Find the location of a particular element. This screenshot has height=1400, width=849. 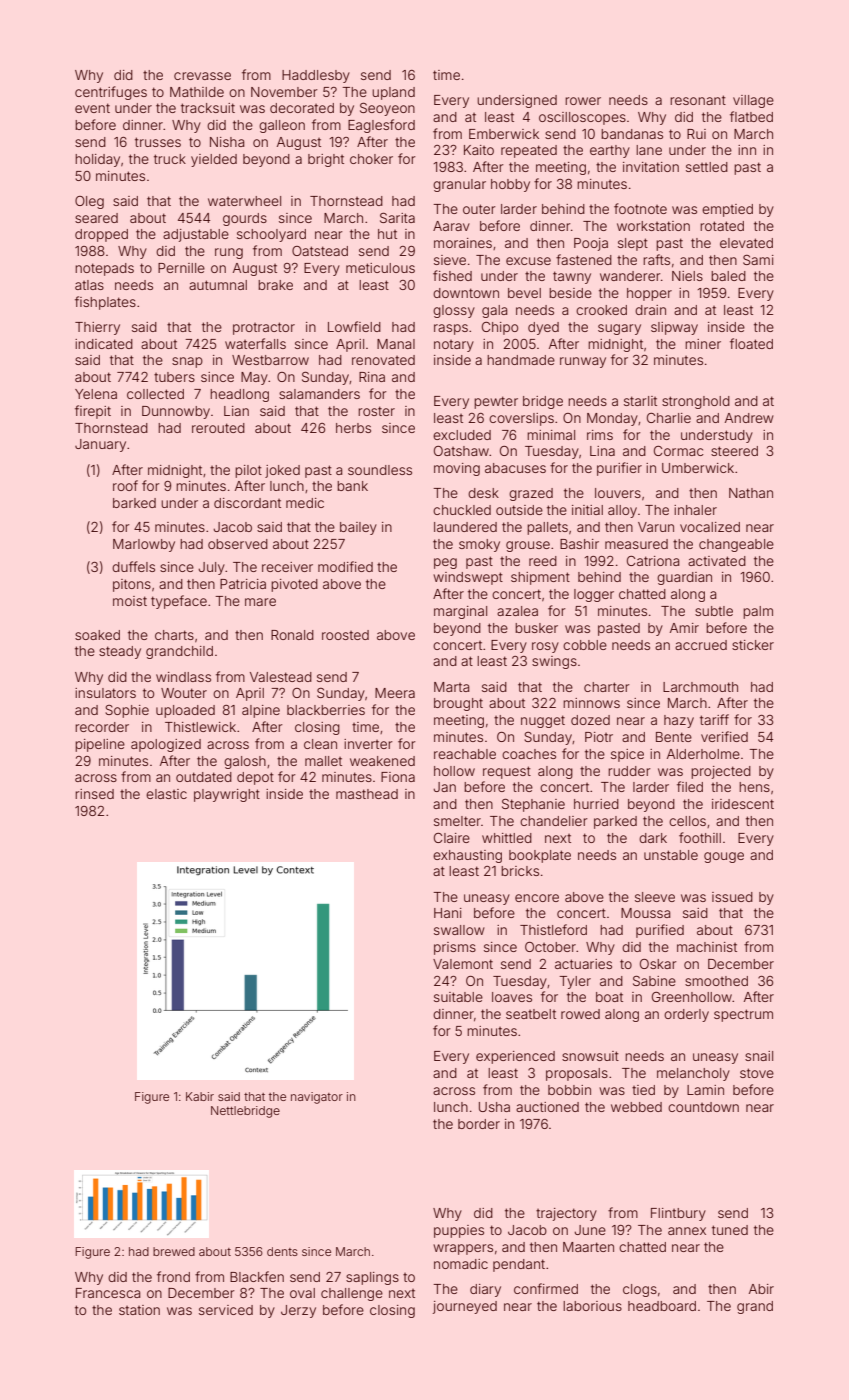

navigator is located at coordinates (317, 1098).
